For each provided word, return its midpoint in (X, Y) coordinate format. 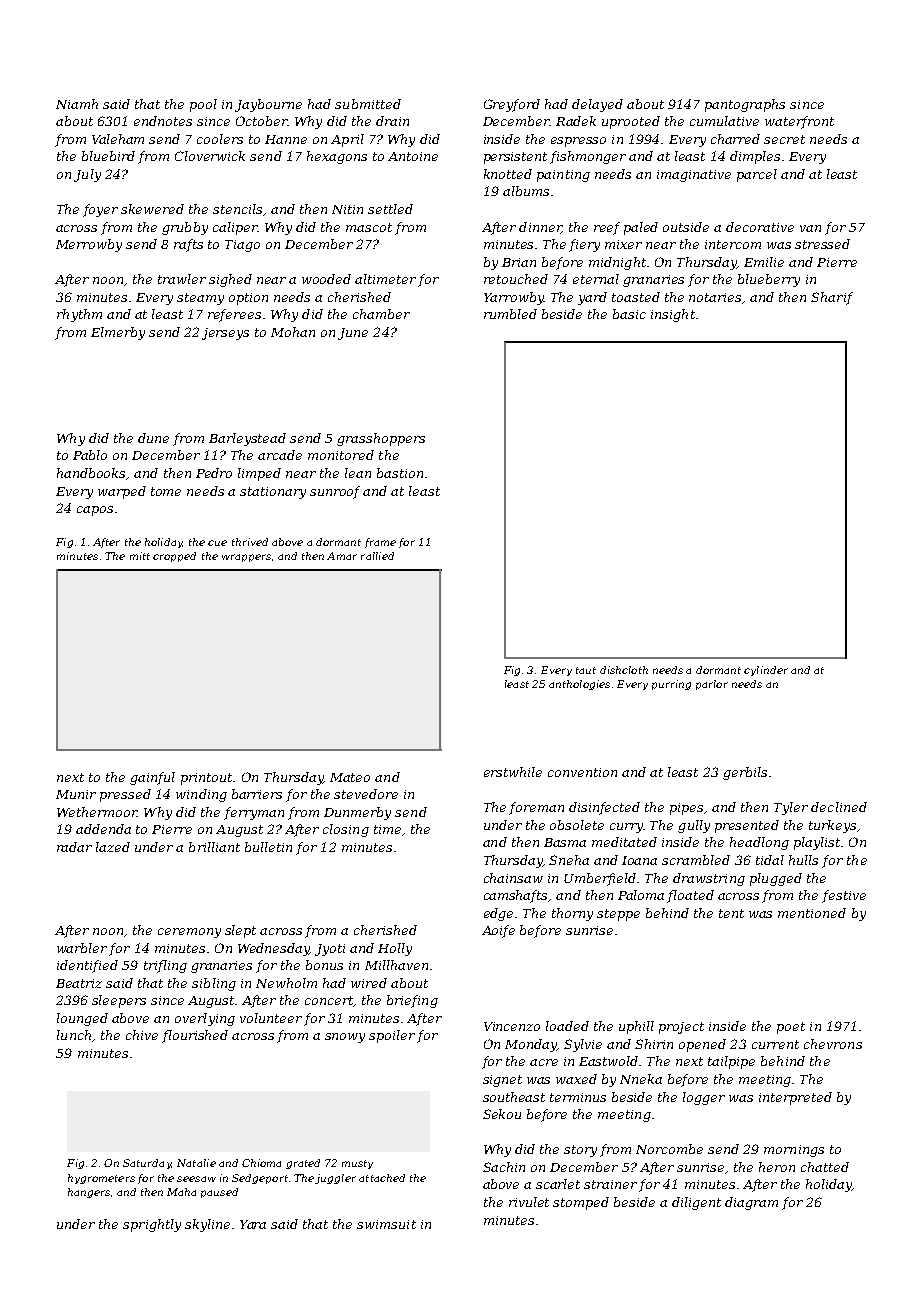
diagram (751, 1203)
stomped (581, 1203)
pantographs (745, 105)
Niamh (77, 104)
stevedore (366, 794)
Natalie (196, 1163)
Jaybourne (268, 105)
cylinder (766, 671)
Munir (76, 794)
